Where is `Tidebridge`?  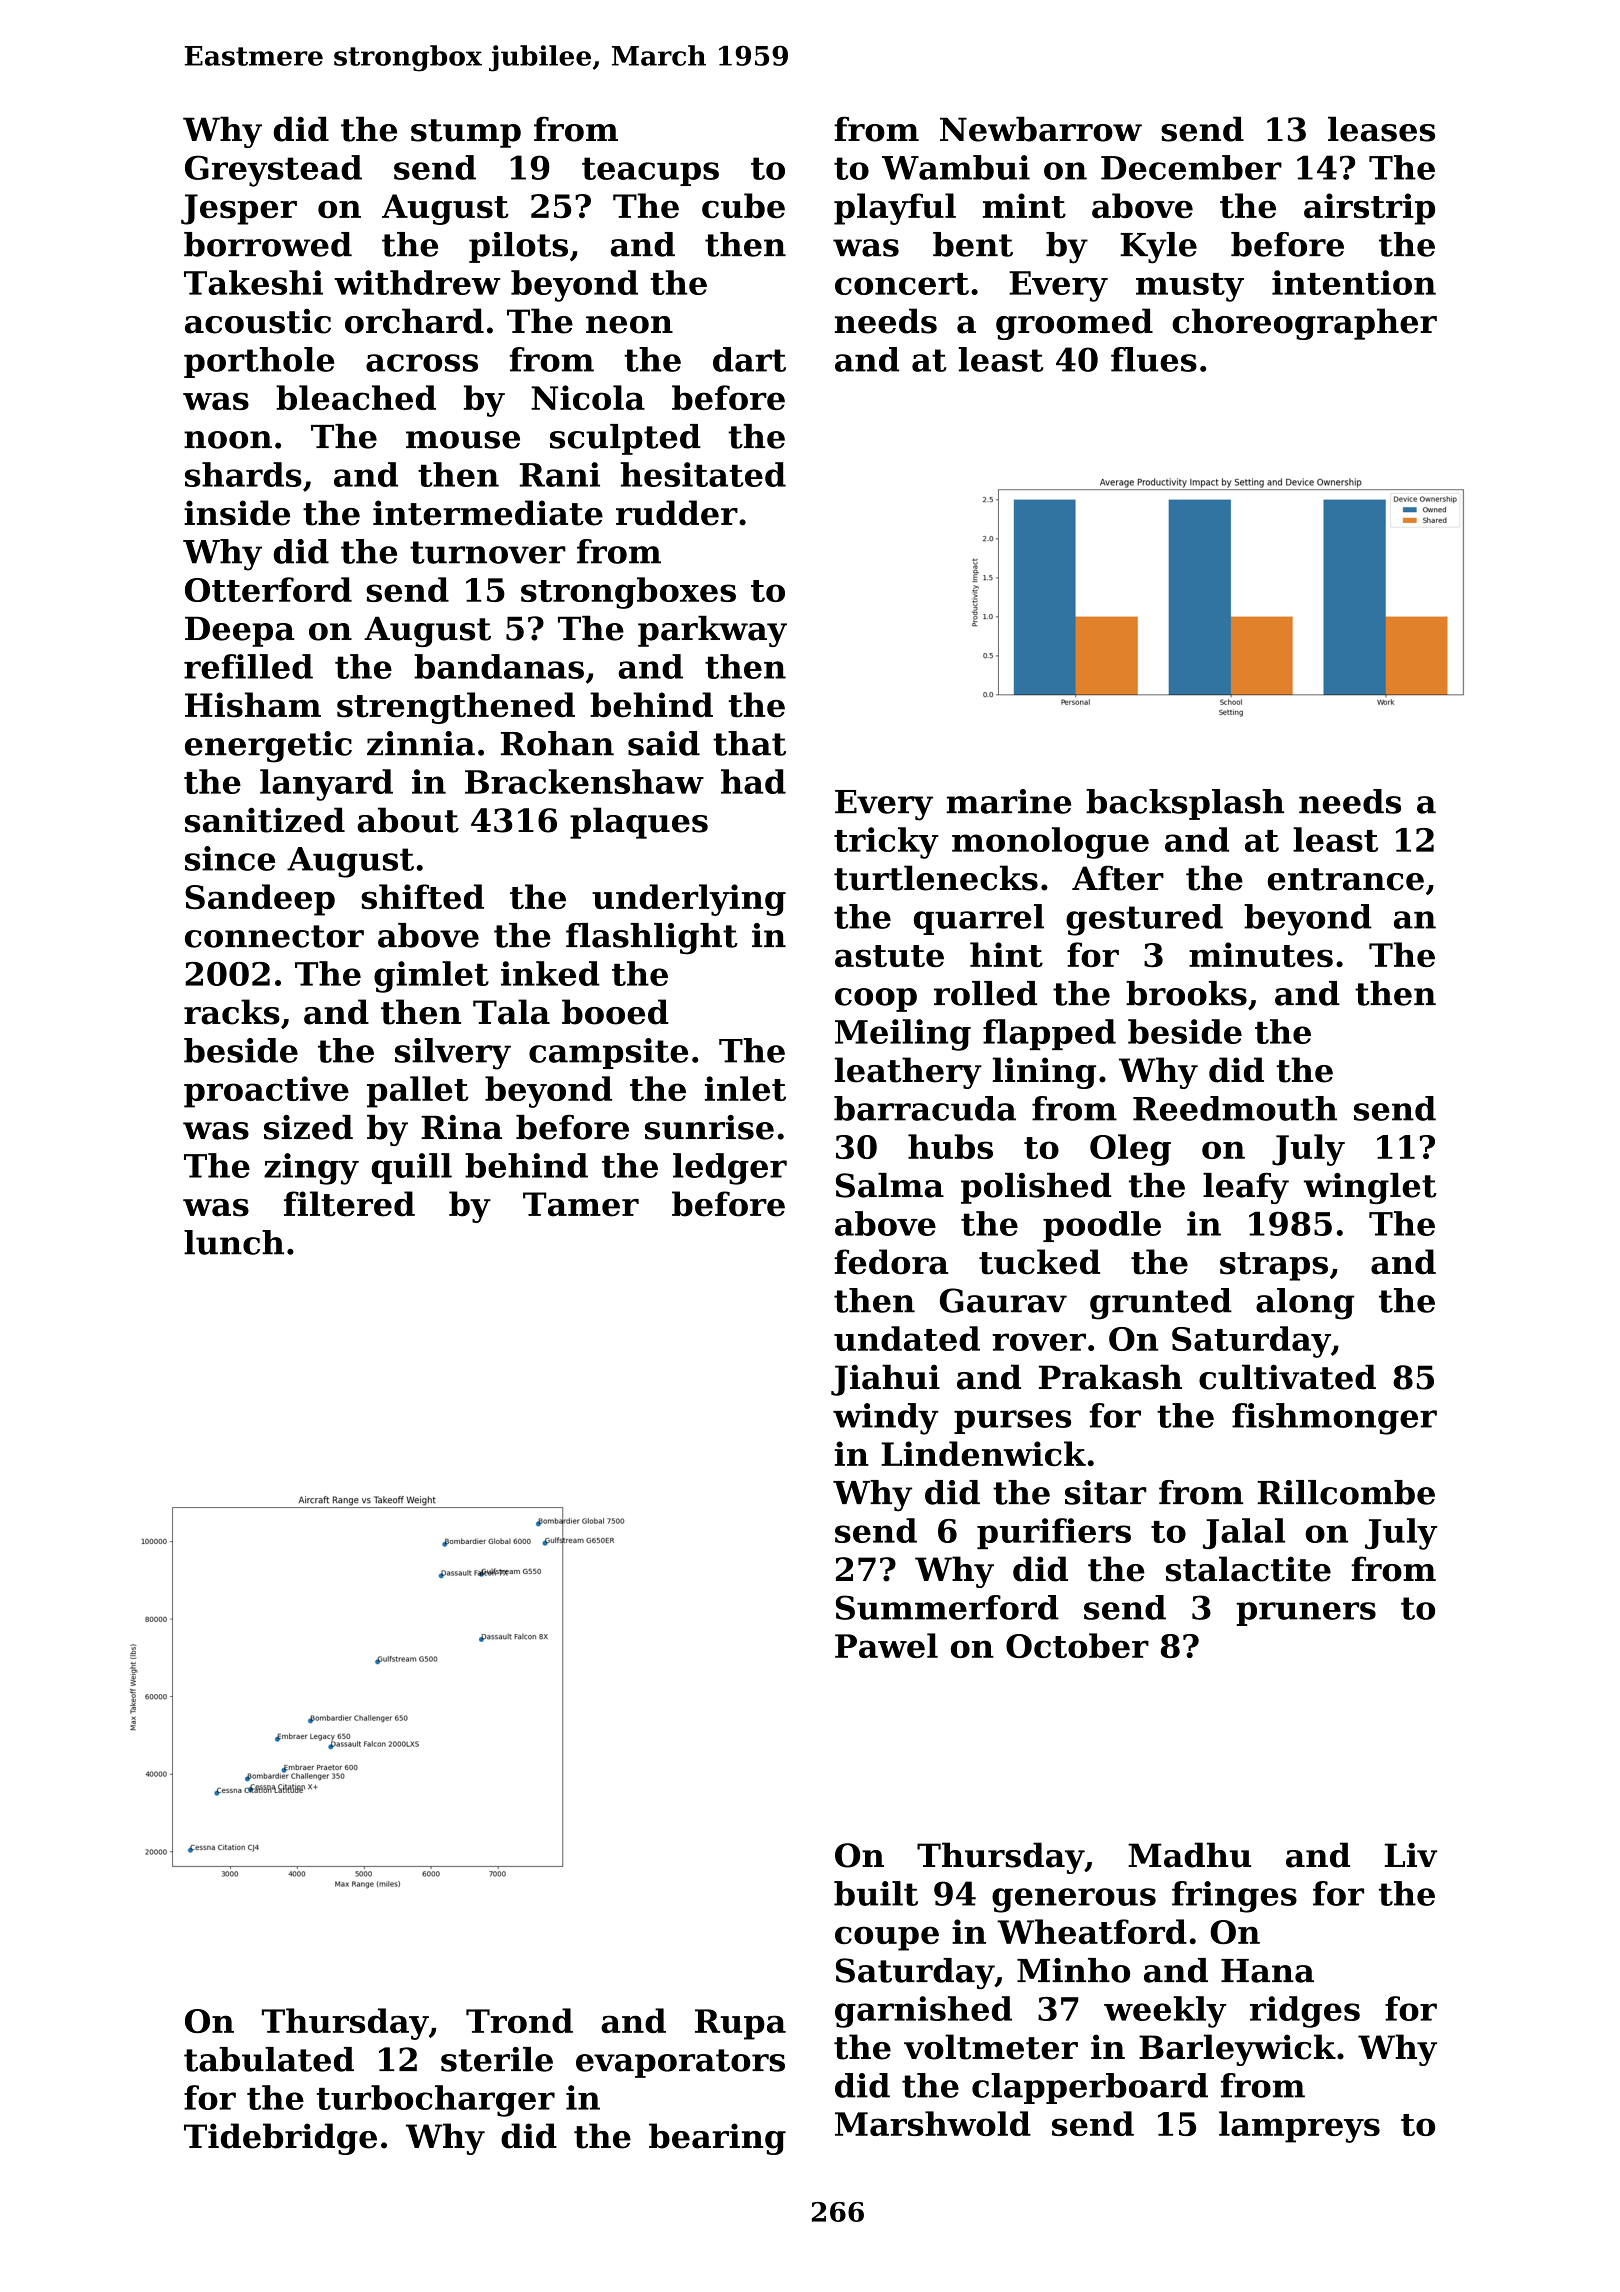
Tidebridge is located at coordinates (280, 2139).
